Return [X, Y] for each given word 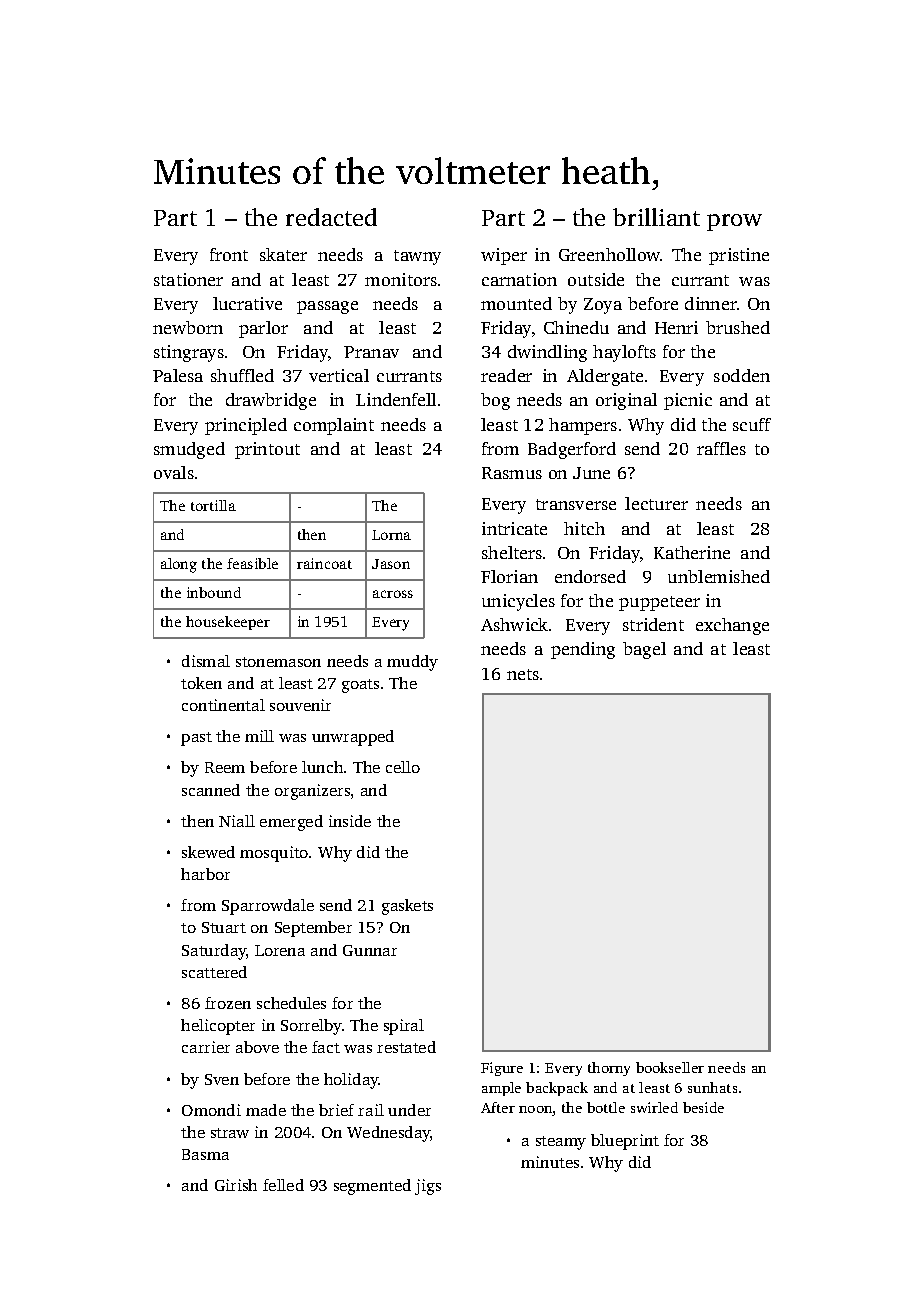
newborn [188, 327]
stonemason [278, 662]
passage [327, 307]
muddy [412, 663]
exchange [732, 626]
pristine [739, 256]
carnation [519, 279]
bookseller [670, 1067]
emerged [291, 823]
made [266, 1110]
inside [350, 821]
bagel [644, 650]
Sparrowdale [268, 907]
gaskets [407, 907]
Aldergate [605, 377]
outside [596, 279]
